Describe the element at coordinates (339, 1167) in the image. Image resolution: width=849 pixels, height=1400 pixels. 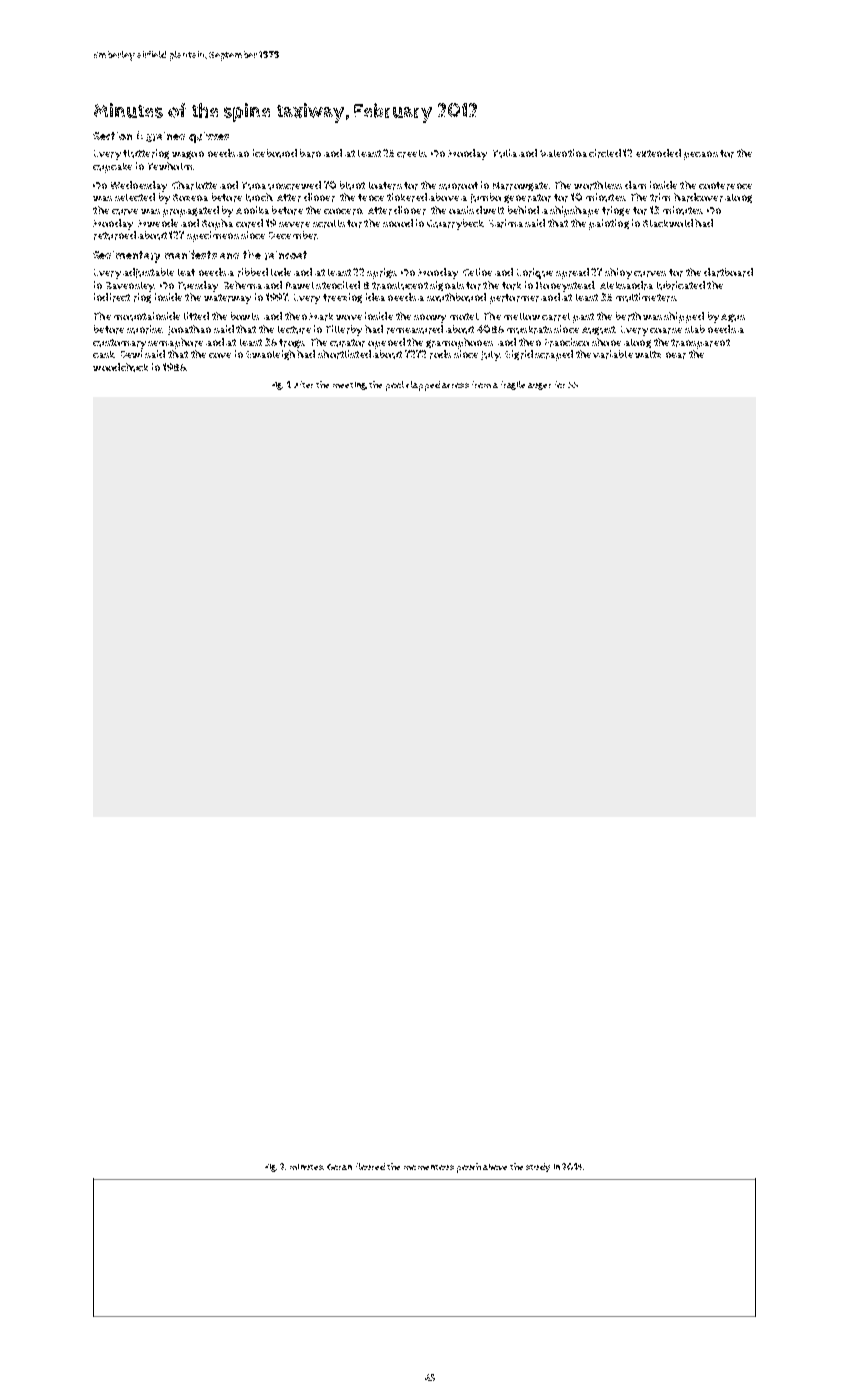
I see `Goran` at that location.
